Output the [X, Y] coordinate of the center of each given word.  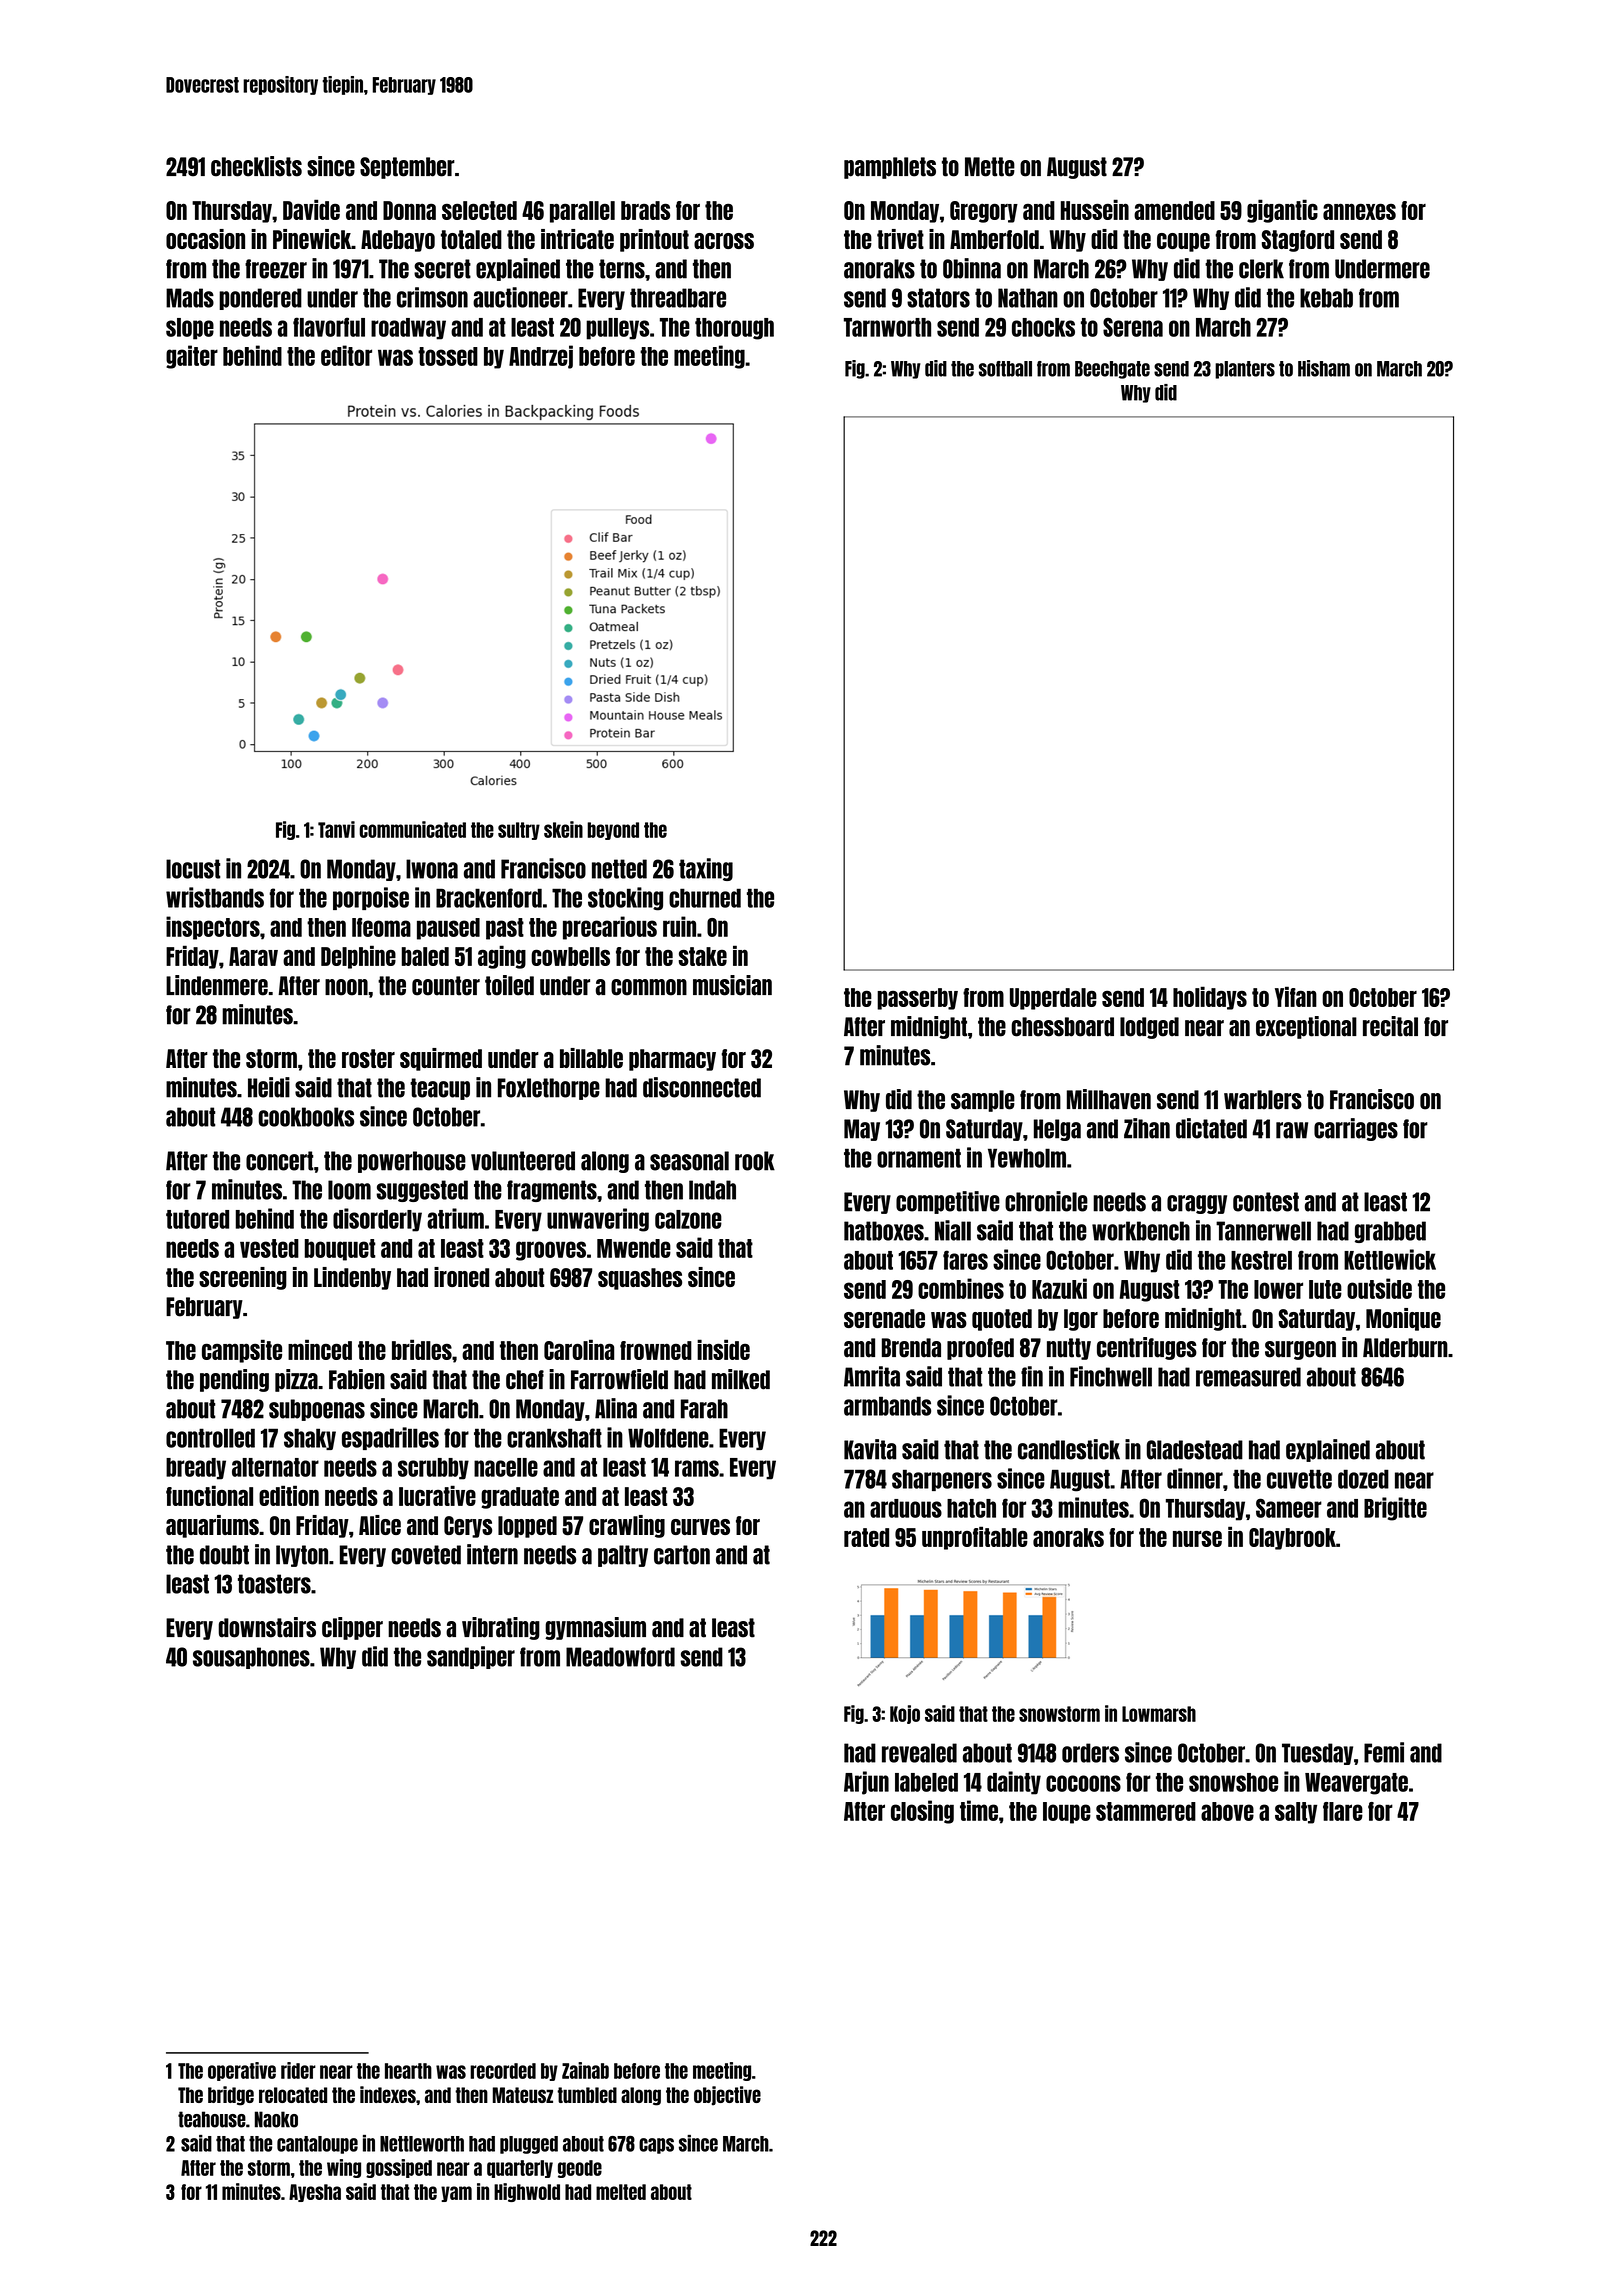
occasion [205, 239]
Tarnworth [887, 327]
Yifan [1296, 996]
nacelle [506, 1467]
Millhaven [1109, 1099]
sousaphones [251, 1658]
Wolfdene [668, 1438]
